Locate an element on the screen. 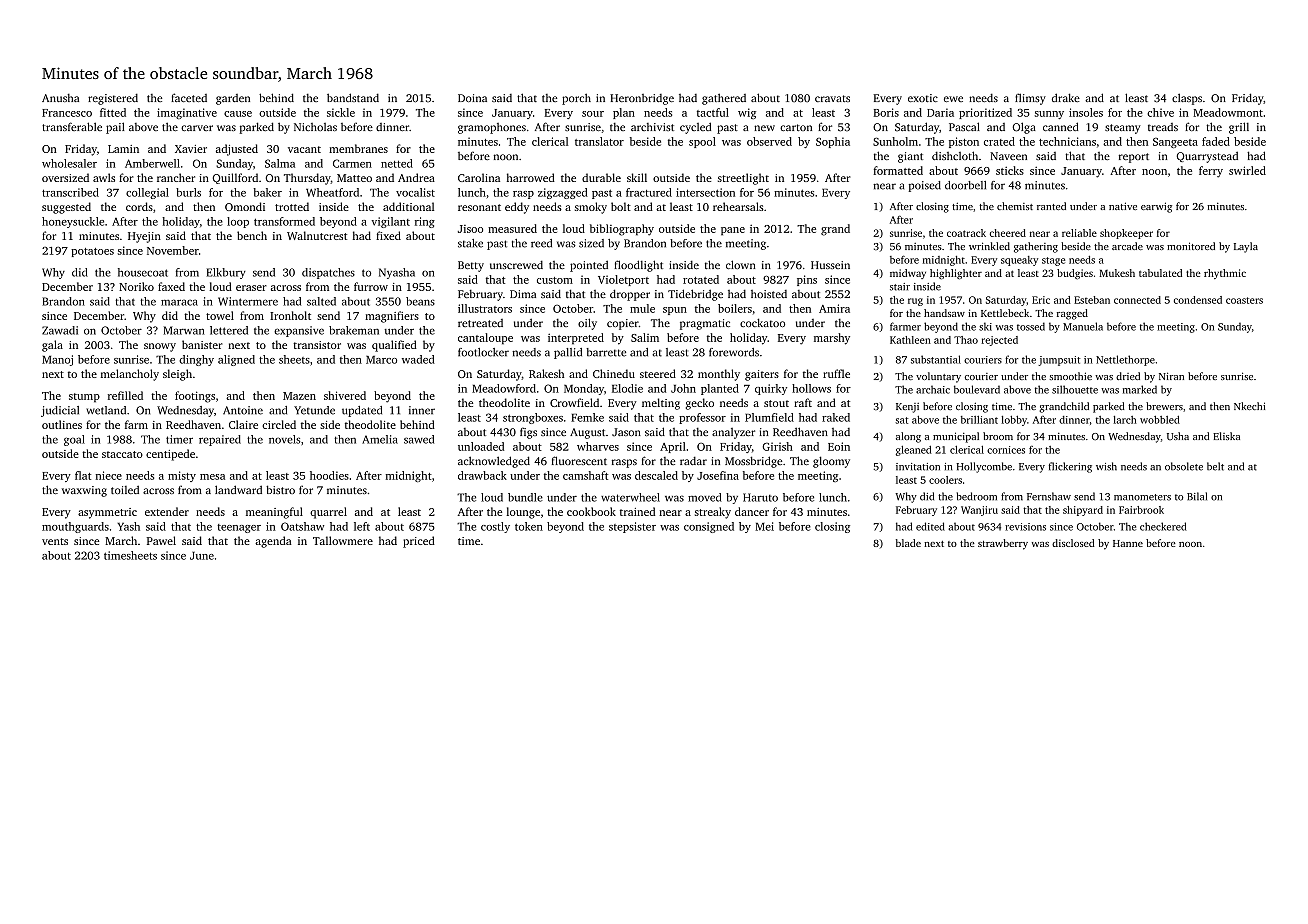  registered is located at coordinates (113, 99).
